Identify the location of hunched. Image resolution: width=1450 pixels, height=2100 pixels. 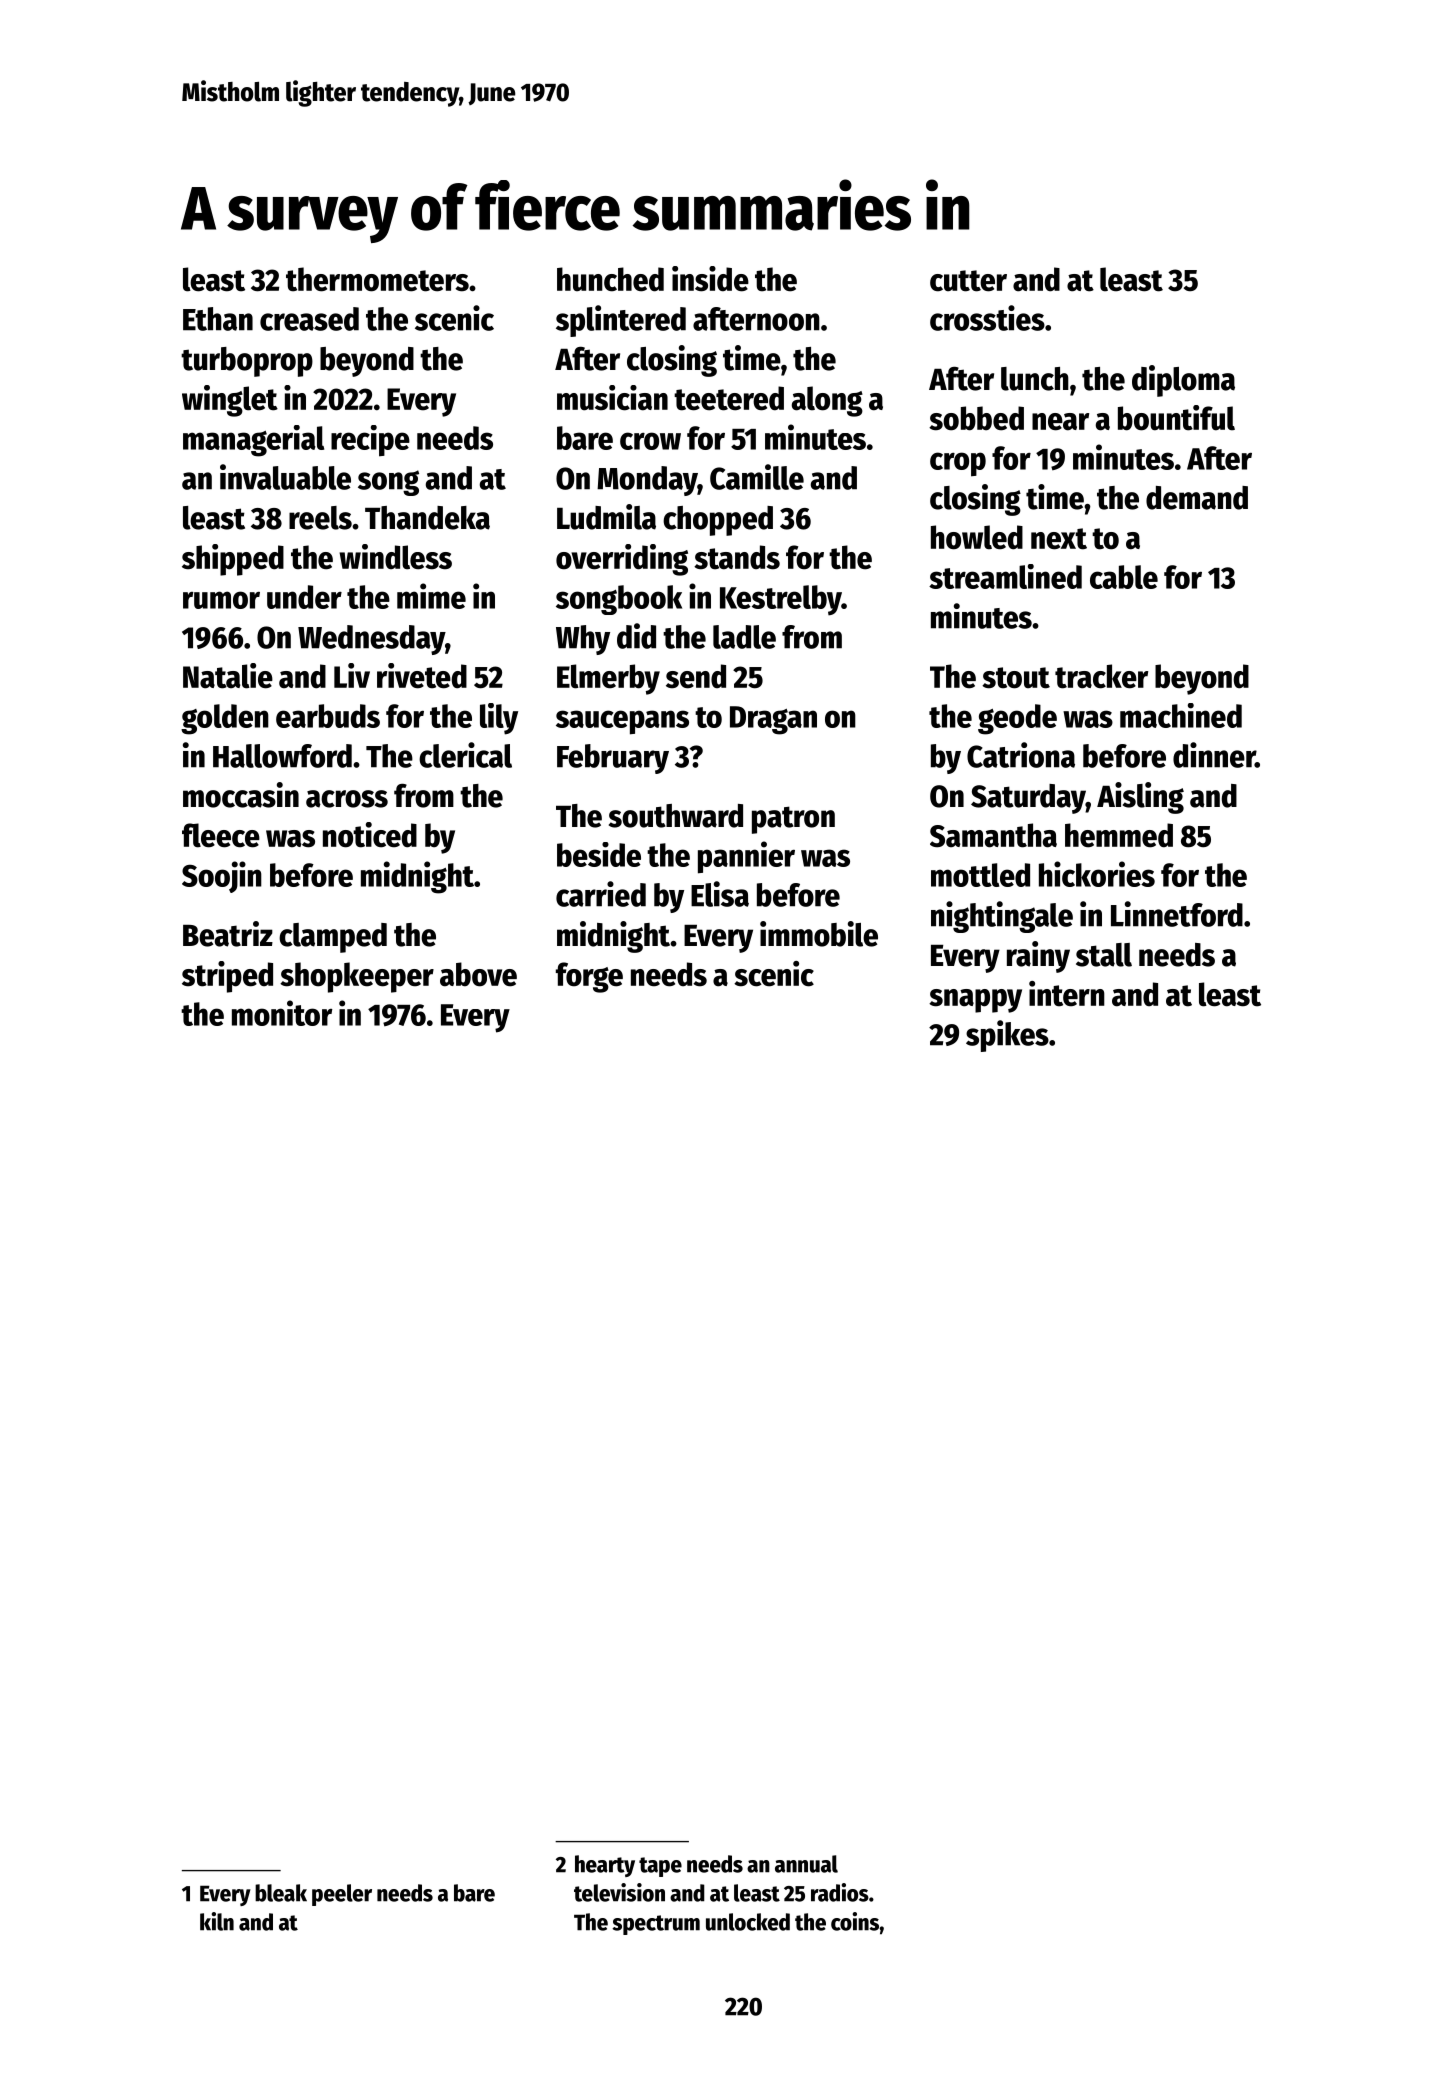
(610, 279).
